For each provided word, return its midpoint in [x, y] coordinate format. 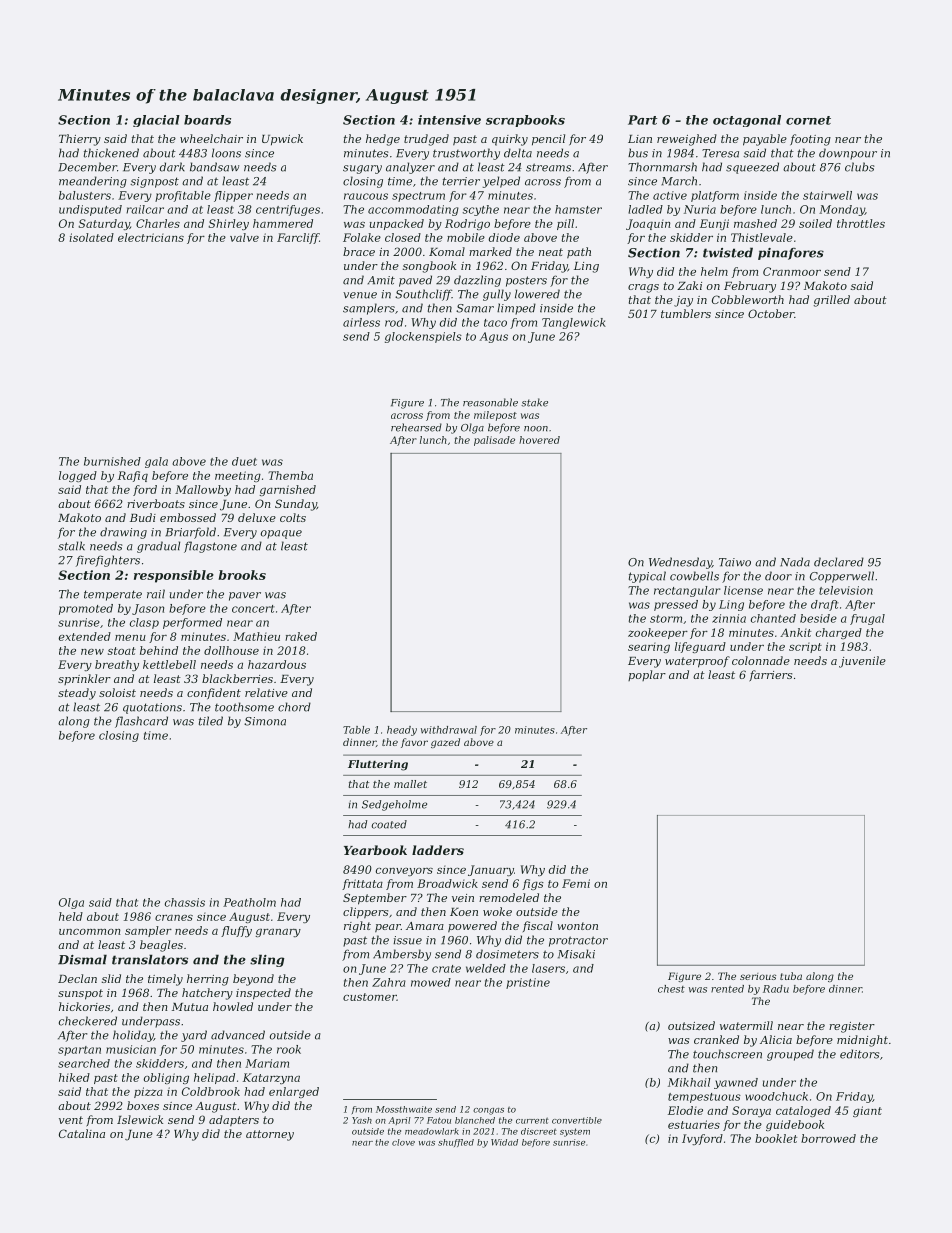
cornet [808, 120]
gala [156, 462]
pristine [528, 983]
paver [245, 596]
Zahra [389, 982]
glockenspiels [423, 337]
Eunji [714, 224]
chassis [185, 902]
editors [860, 1054]
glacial [156, 121]
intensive [449, 120]
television [846, 590]
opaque [281, 534]
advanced [238, 1035]
